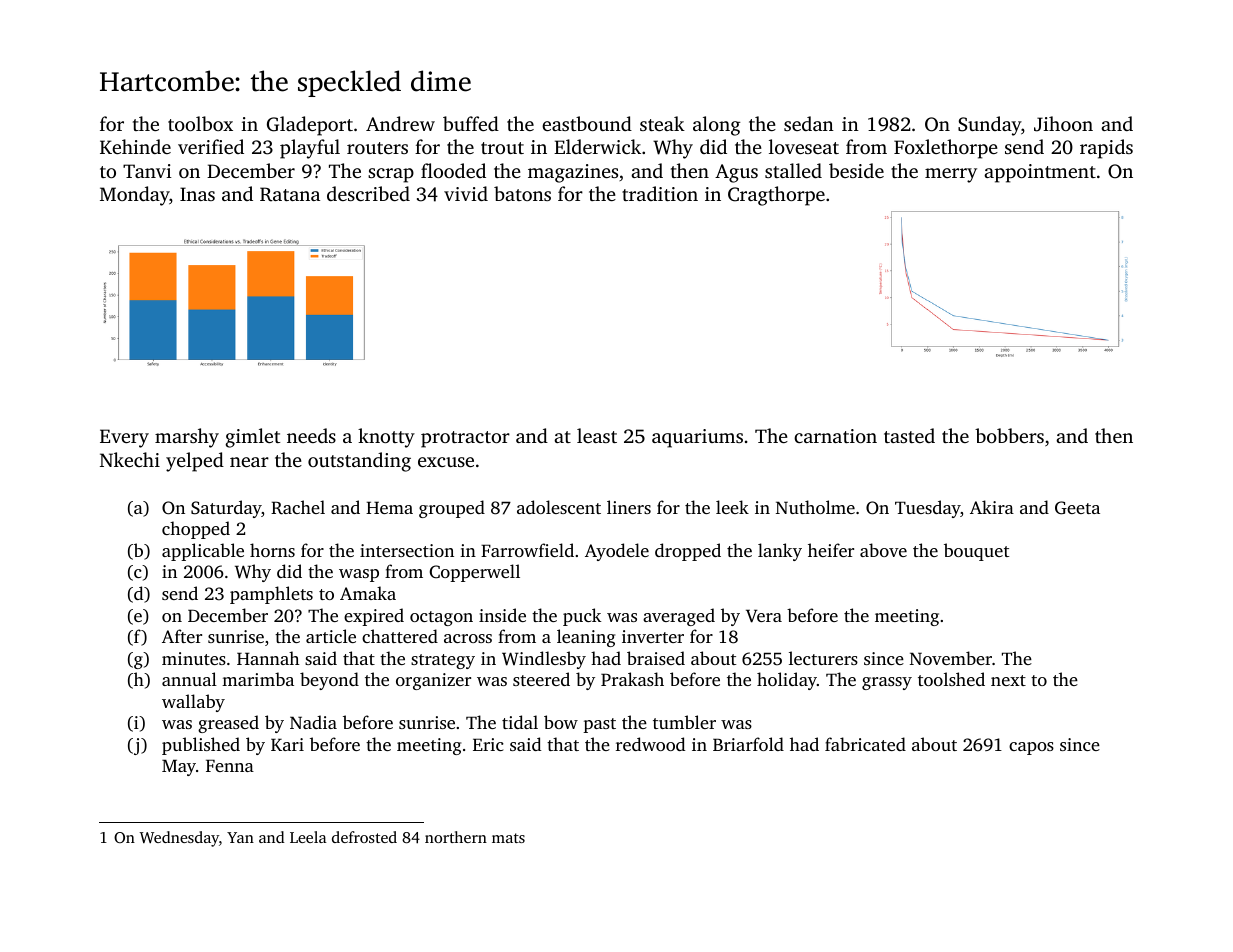 This screenshot has width=1233, height=952. What do you see at coordinates (310, 126) in the screenshot?
I see `Gladeport` at bounding box center [310, 126].
